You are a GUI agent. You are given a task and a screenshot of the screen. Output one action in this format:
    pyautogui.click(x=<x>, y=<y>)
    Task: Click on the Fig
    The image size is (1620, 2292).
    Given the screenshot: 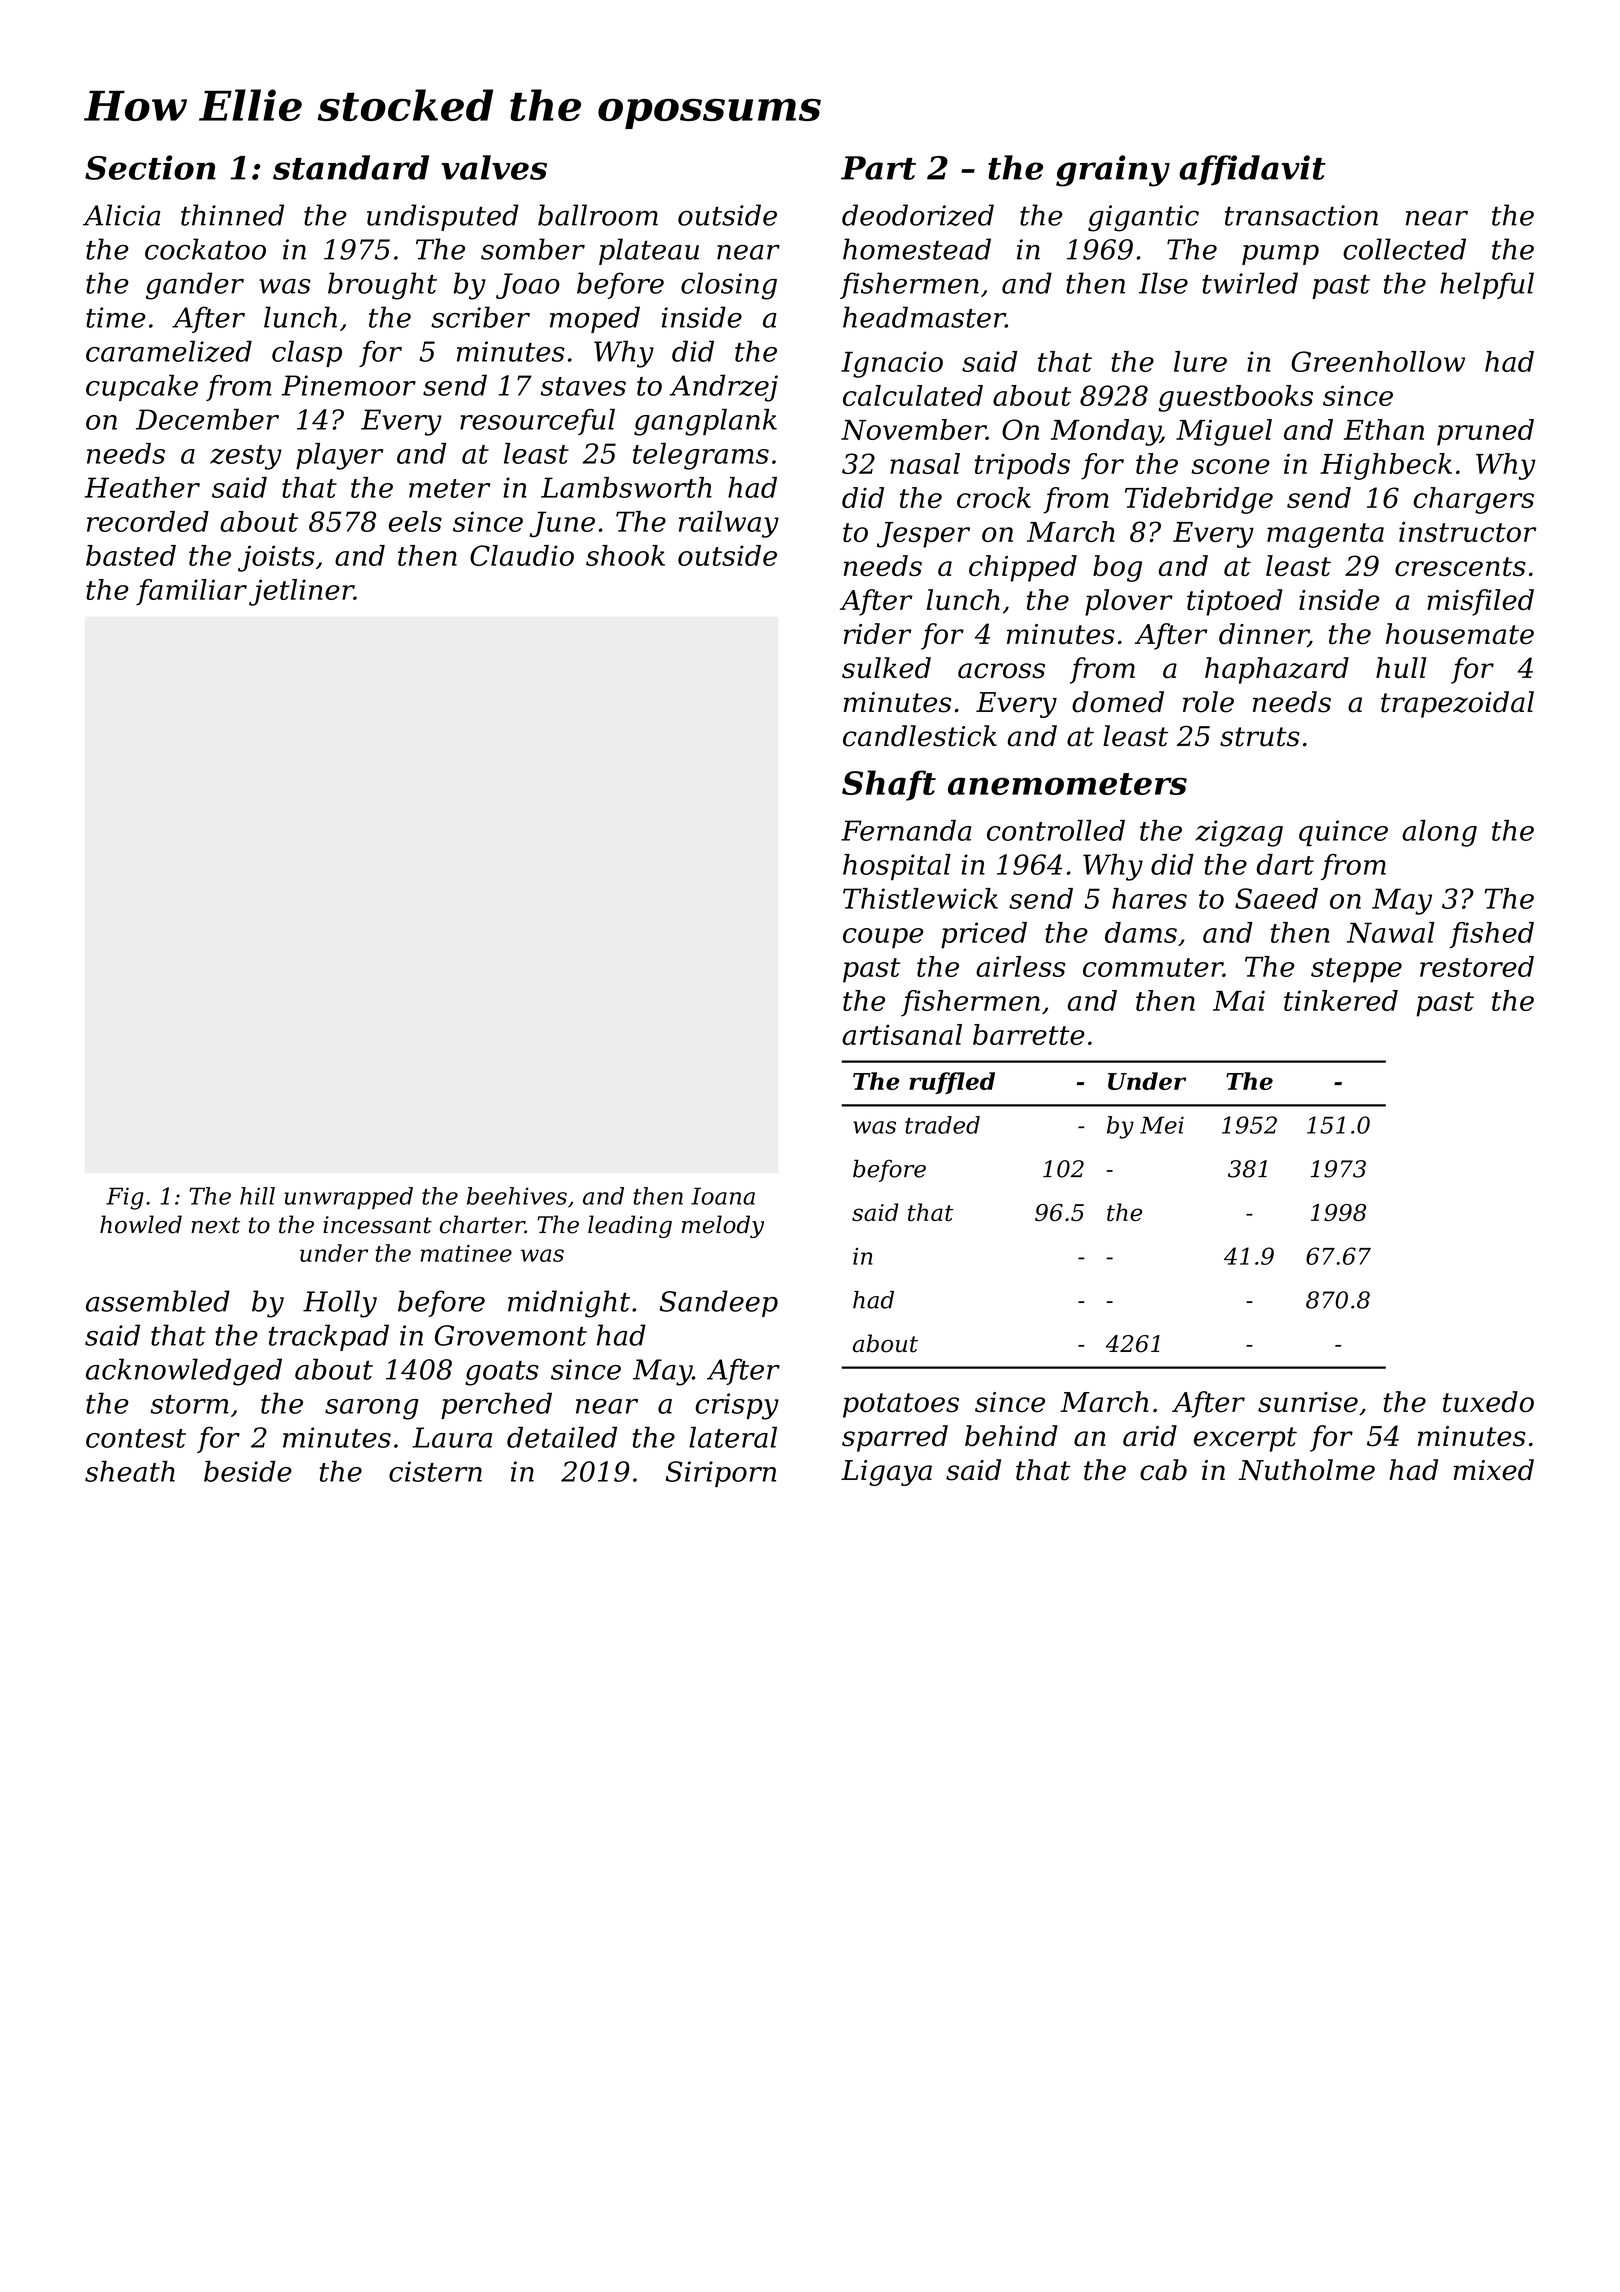 What is the action you would take?
    pyautogui.click(x=125, y=1198)
